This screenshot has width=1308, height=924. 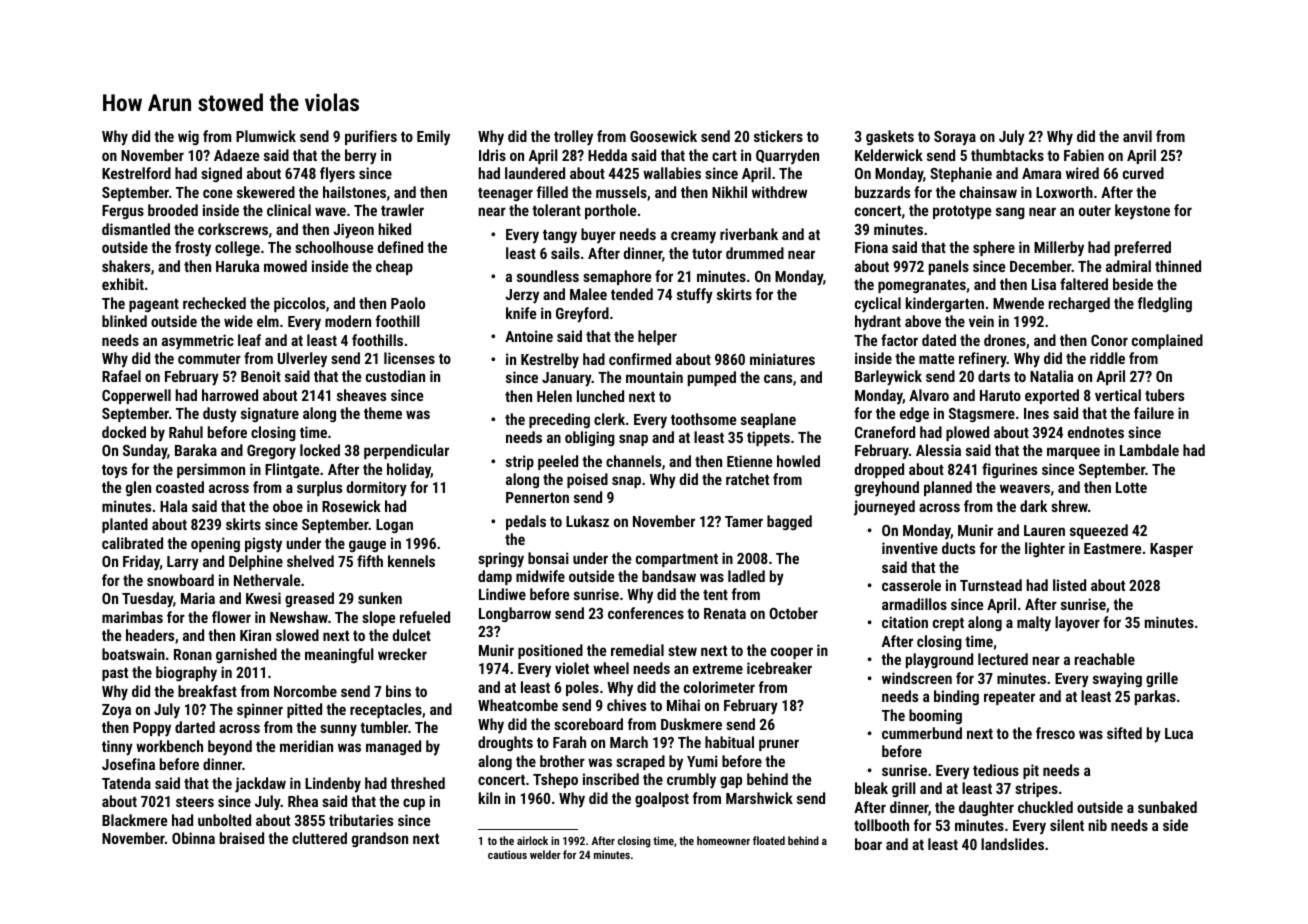 What do you see at coordinates (1143, 173) in the screenshot?
I see `curved` at bounding box center [1143, 173].
